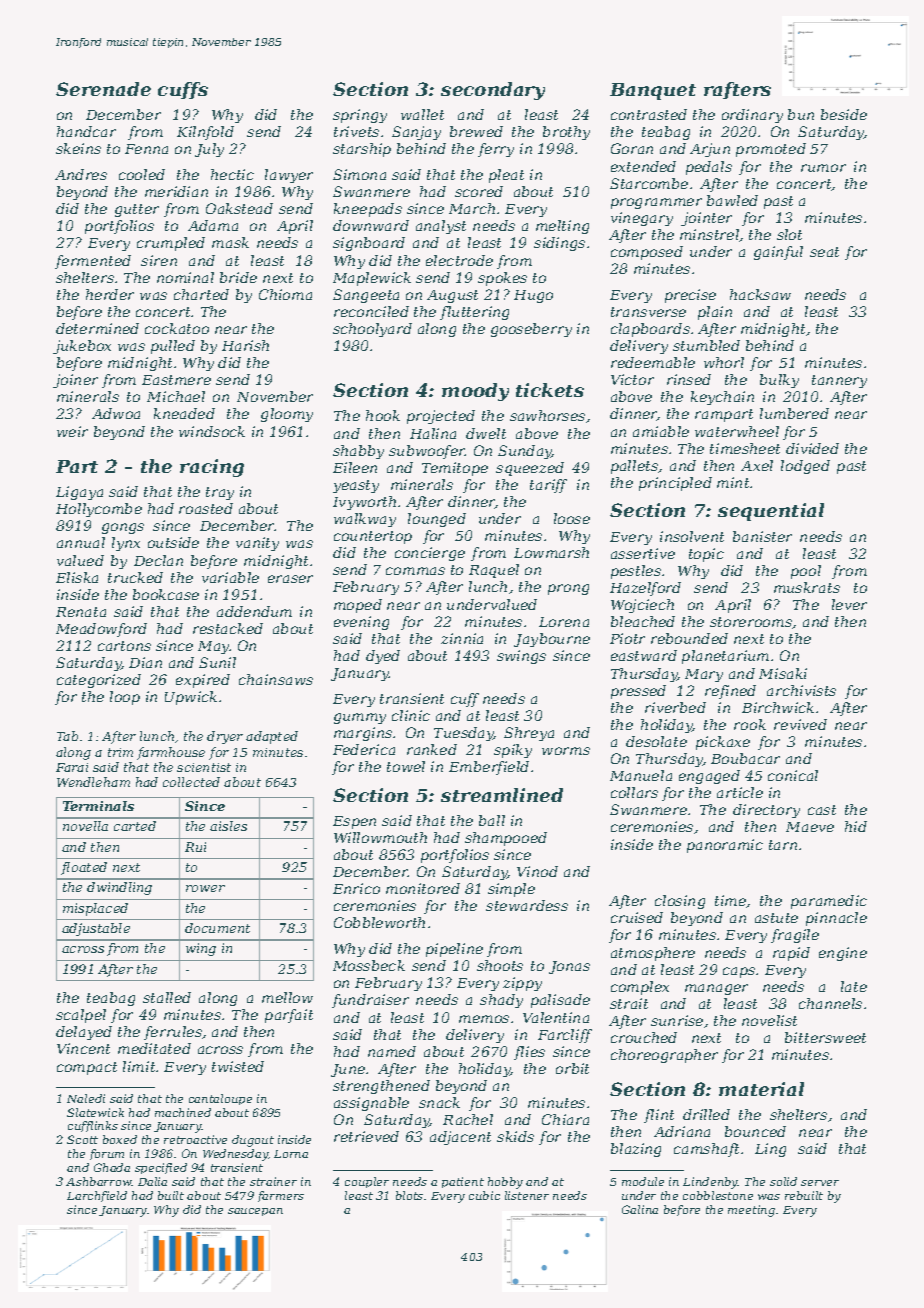  Describe the element at coordinates (529, 734) in the image. I see `Shreya` at that location.
